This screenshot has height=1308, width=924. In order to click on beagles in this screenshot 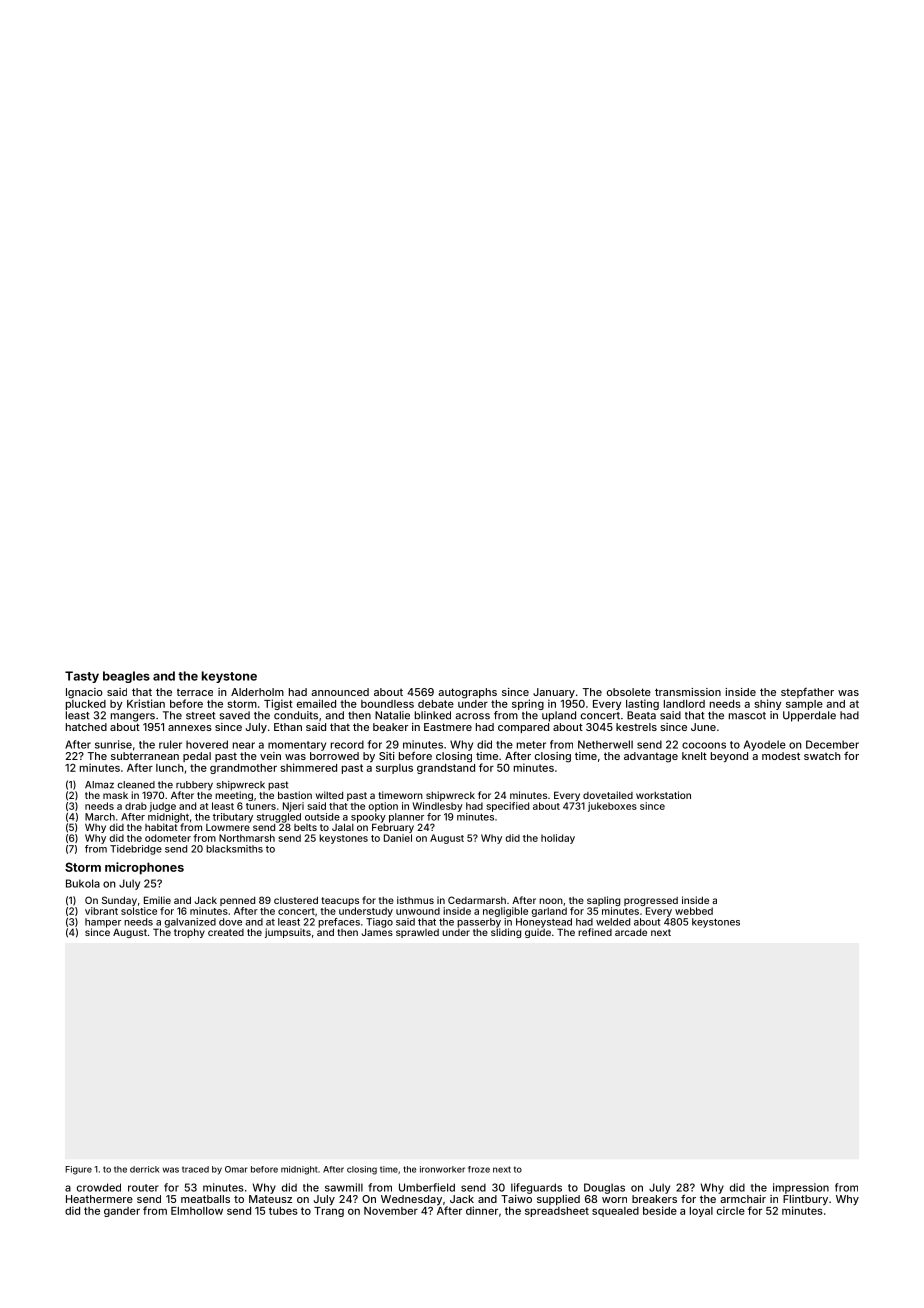, I will do `click(126, 677)`.
